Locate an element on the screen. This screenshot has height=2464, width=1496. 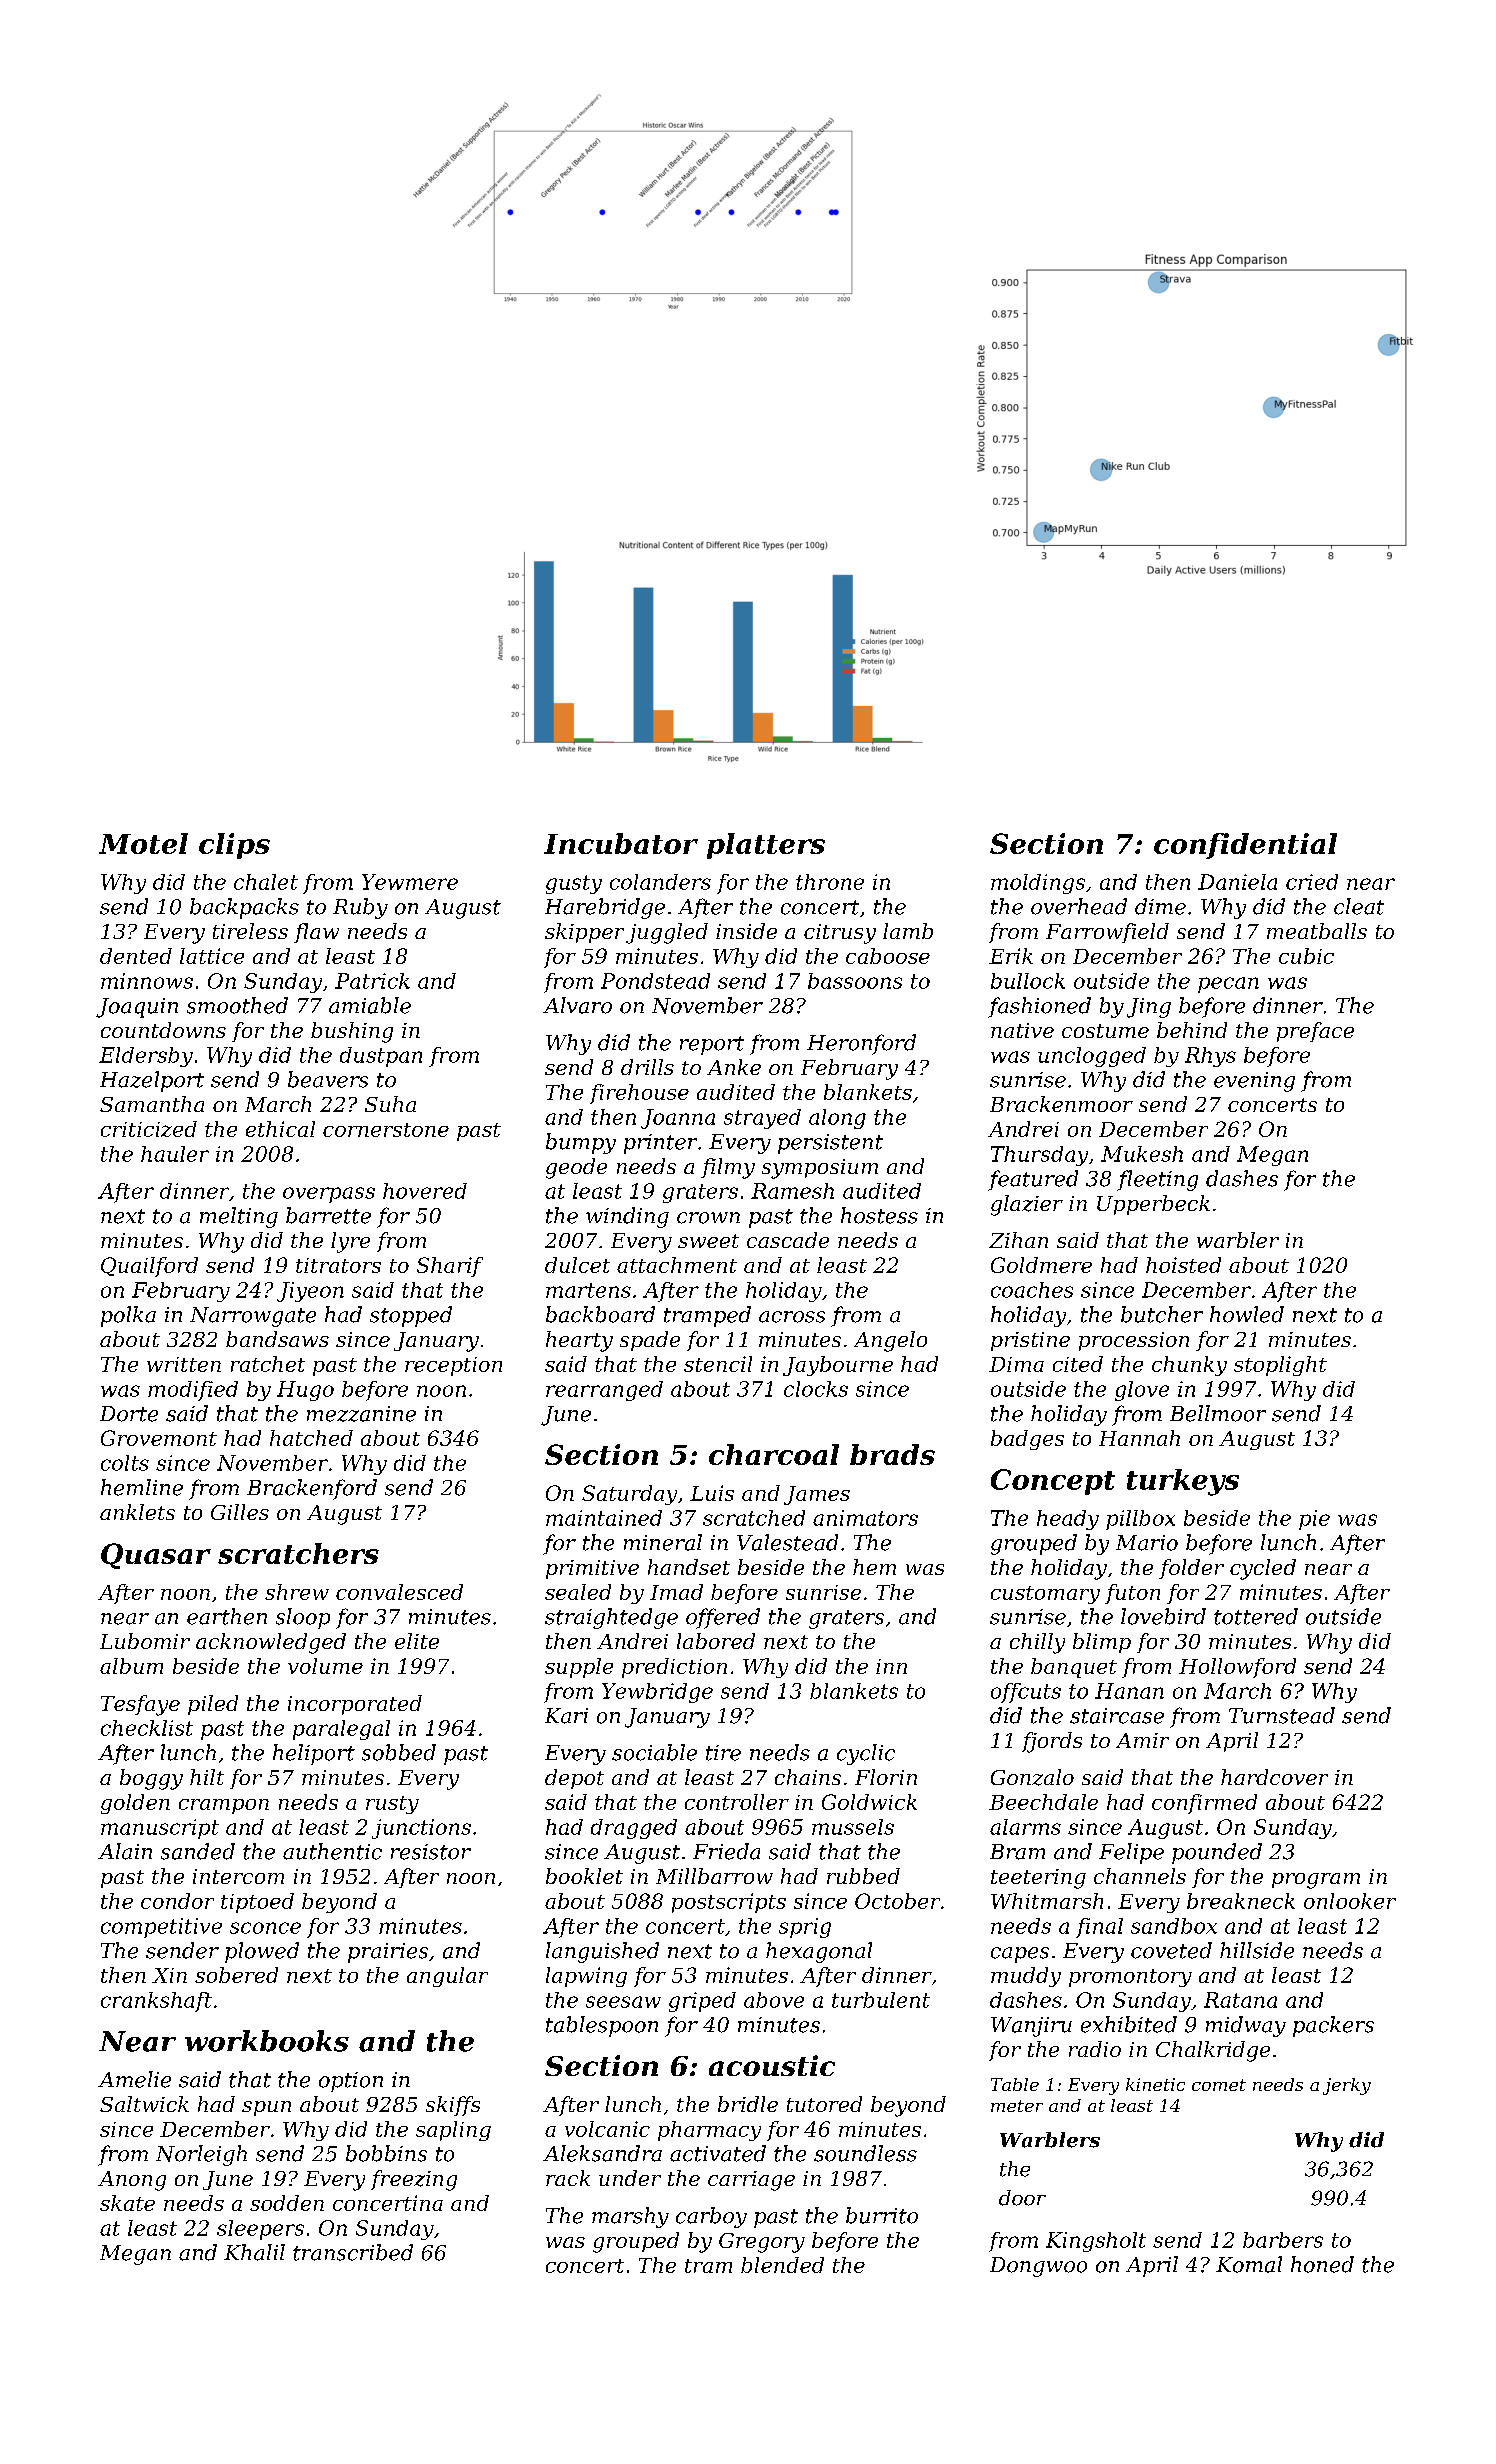
Turnstead is located at coordinates (1282, 1715).
